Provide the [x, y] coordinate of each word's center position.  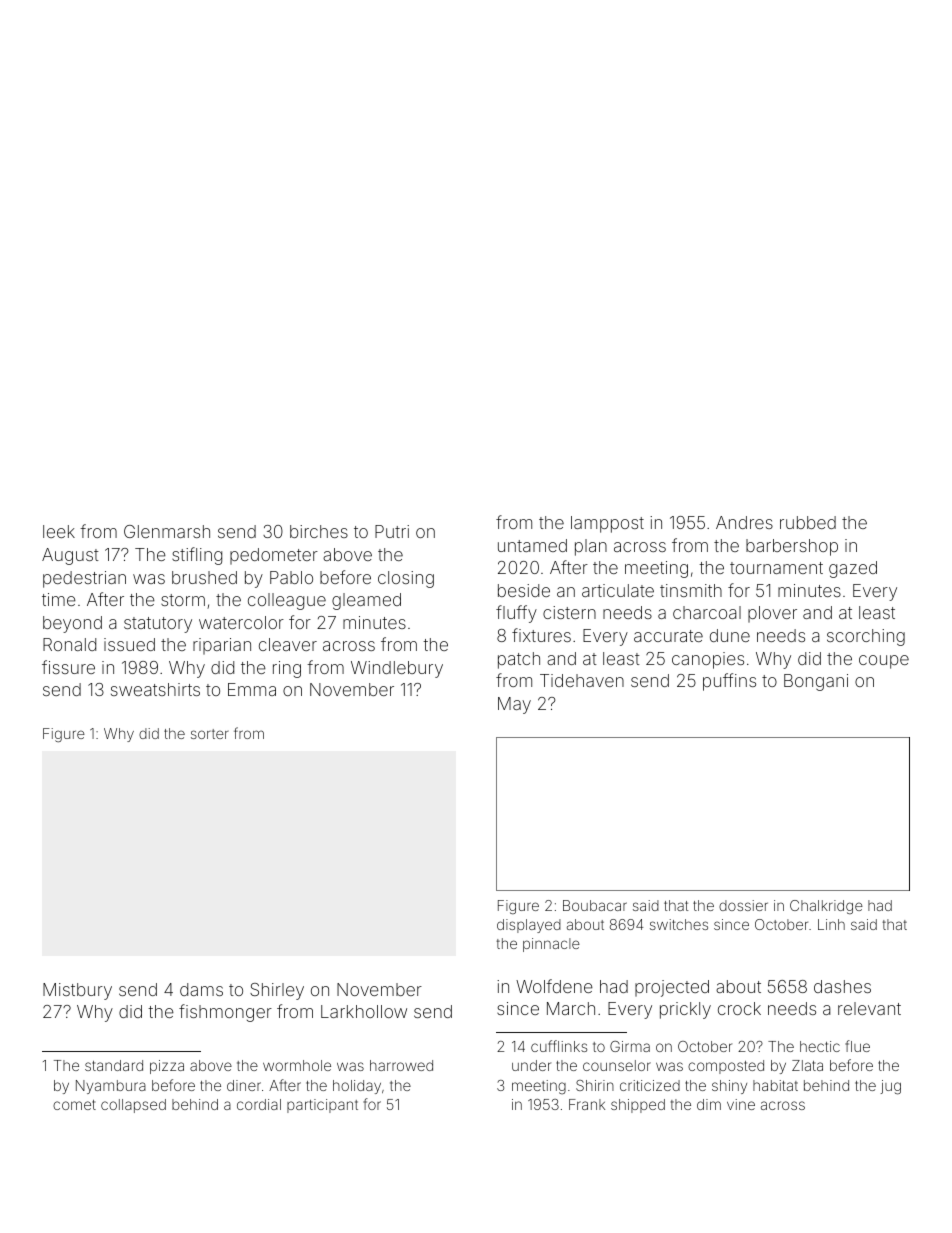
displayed [529, 926]
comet [74, 1105]
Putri [392, 531]
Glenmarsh [167, 531]
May [514, 705]
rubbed [808, 522]
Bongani [816, 682]
